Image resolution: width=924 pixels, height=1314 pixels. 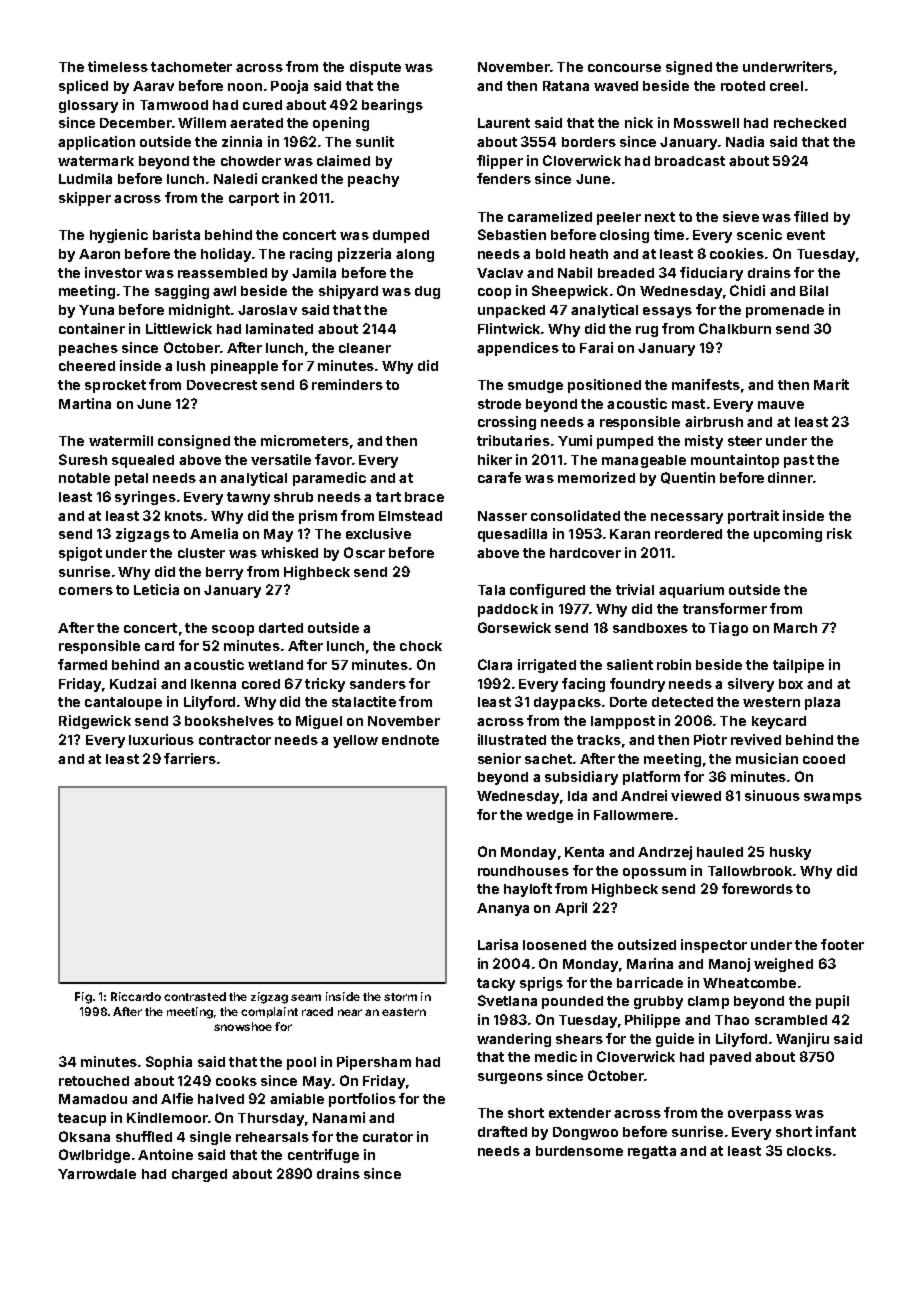 What do you see at coordinates (281, 628) in the document?
I see `darted` at bounding box center [281, 628].
